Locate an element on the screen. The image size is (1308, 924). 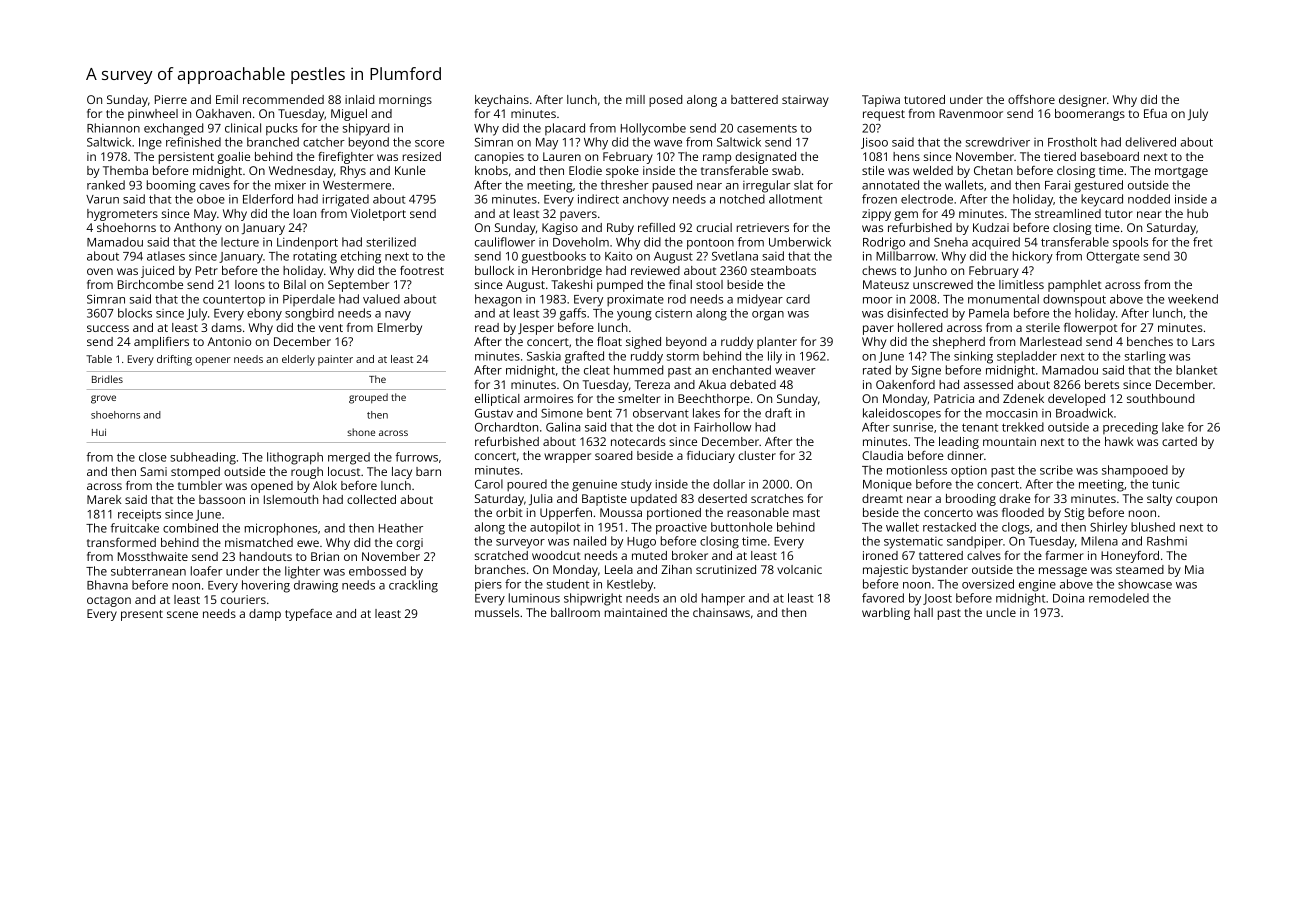
Themba is located at coordinates (125, 170).
